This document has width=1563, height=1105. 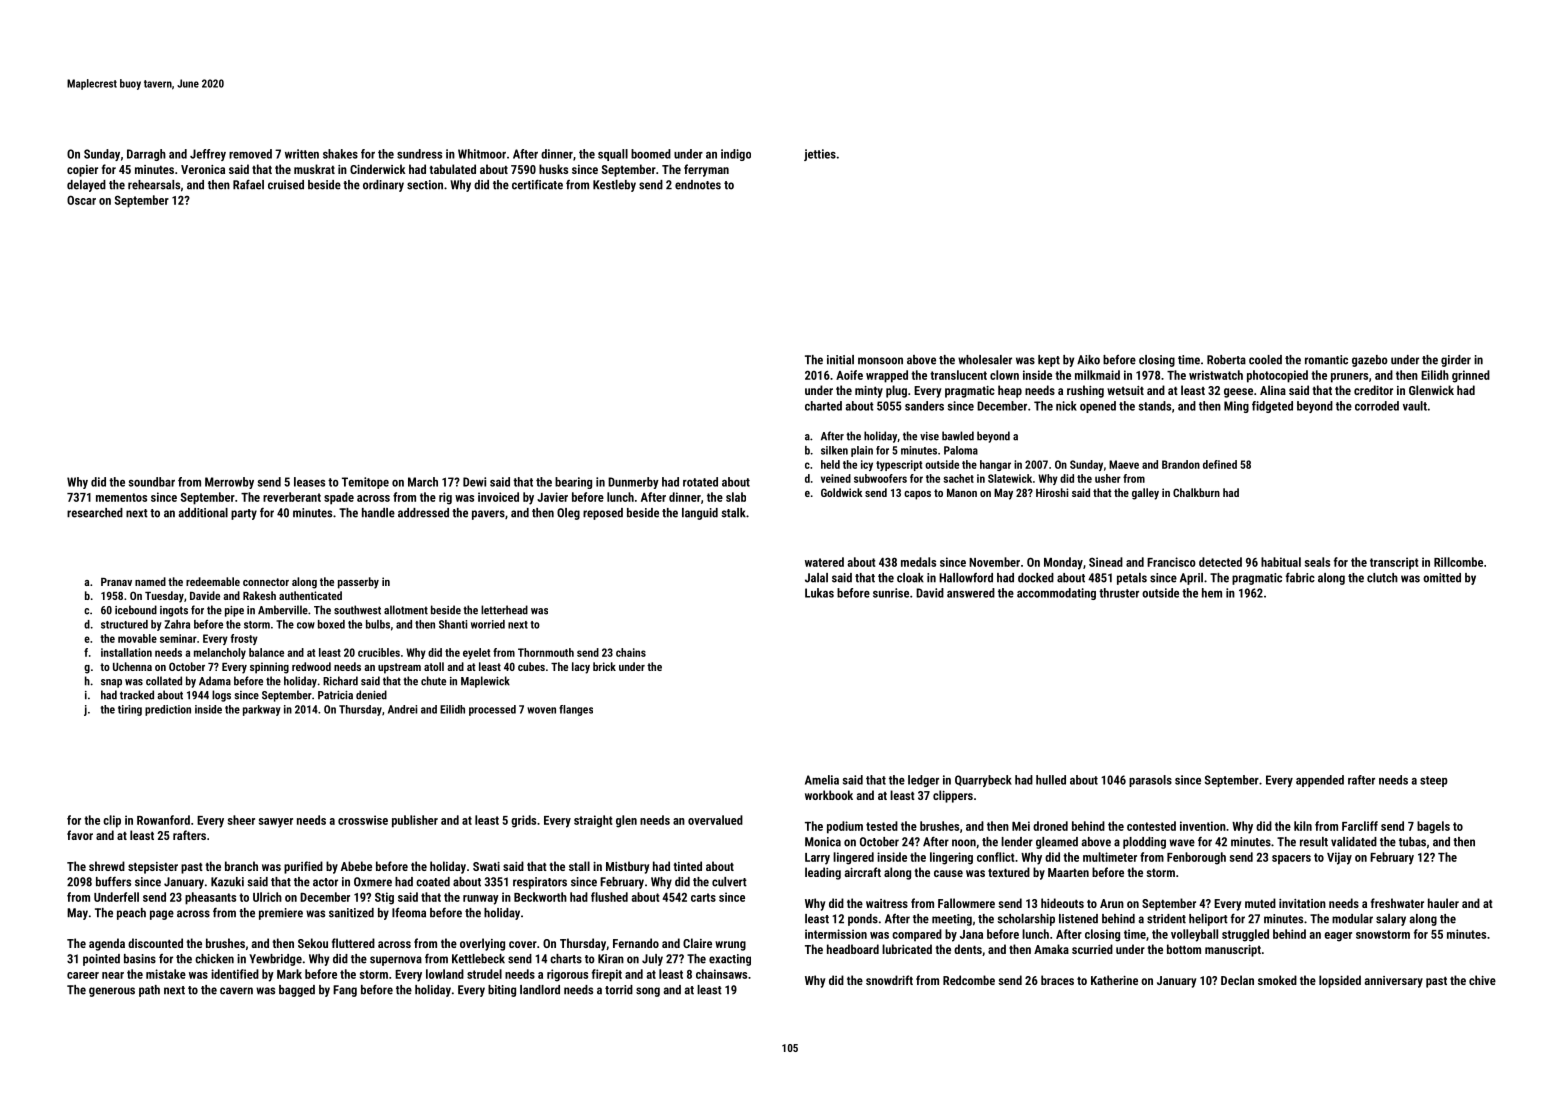 I want to click on noon, so click(x=964, y=843).
